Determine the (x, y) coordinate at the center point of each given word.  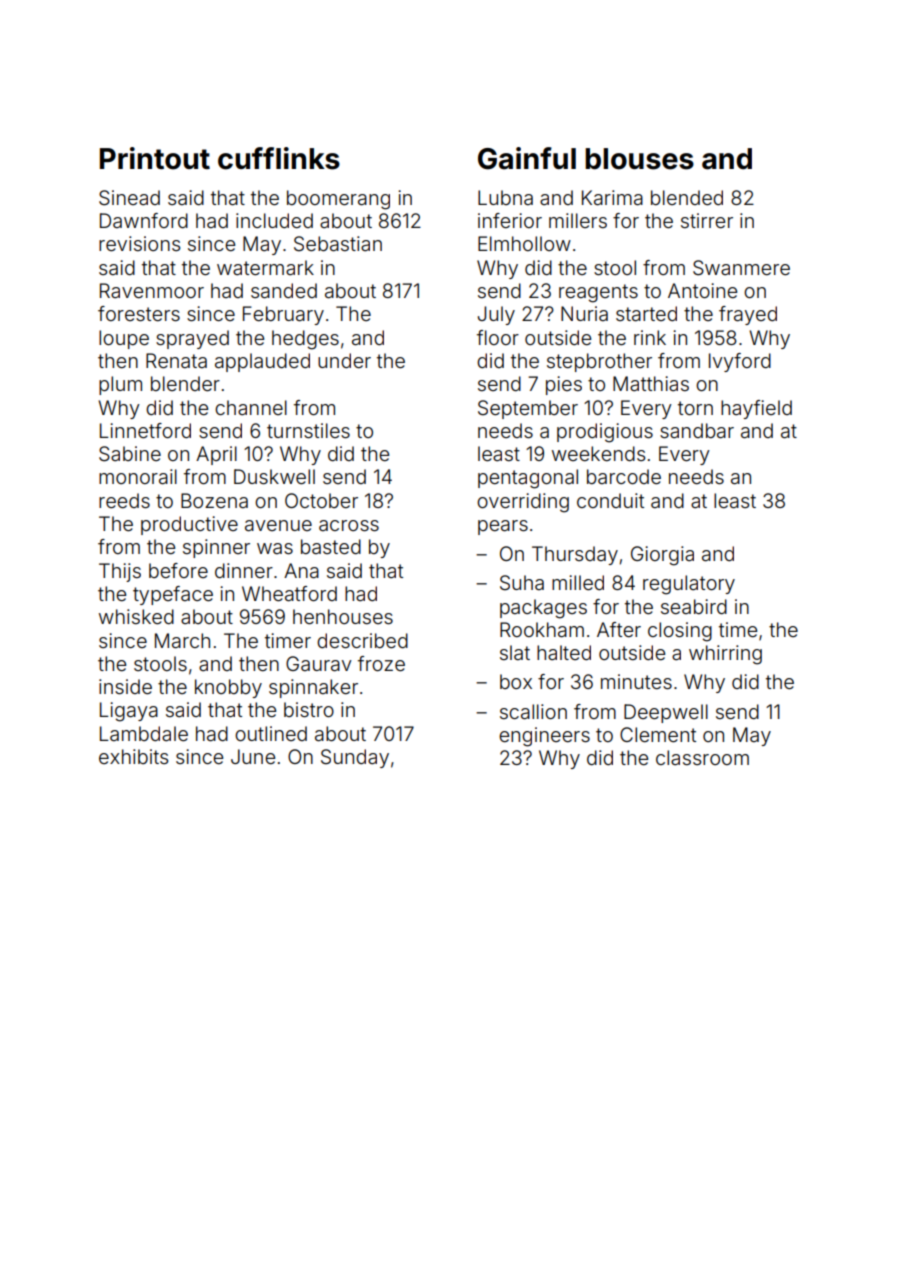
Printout (155, 158)
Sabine (130, 454)
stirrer (707, 220)
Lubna (505, 197)
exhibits (133, 756)
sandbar (697, 430)
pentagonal (528, 479)
